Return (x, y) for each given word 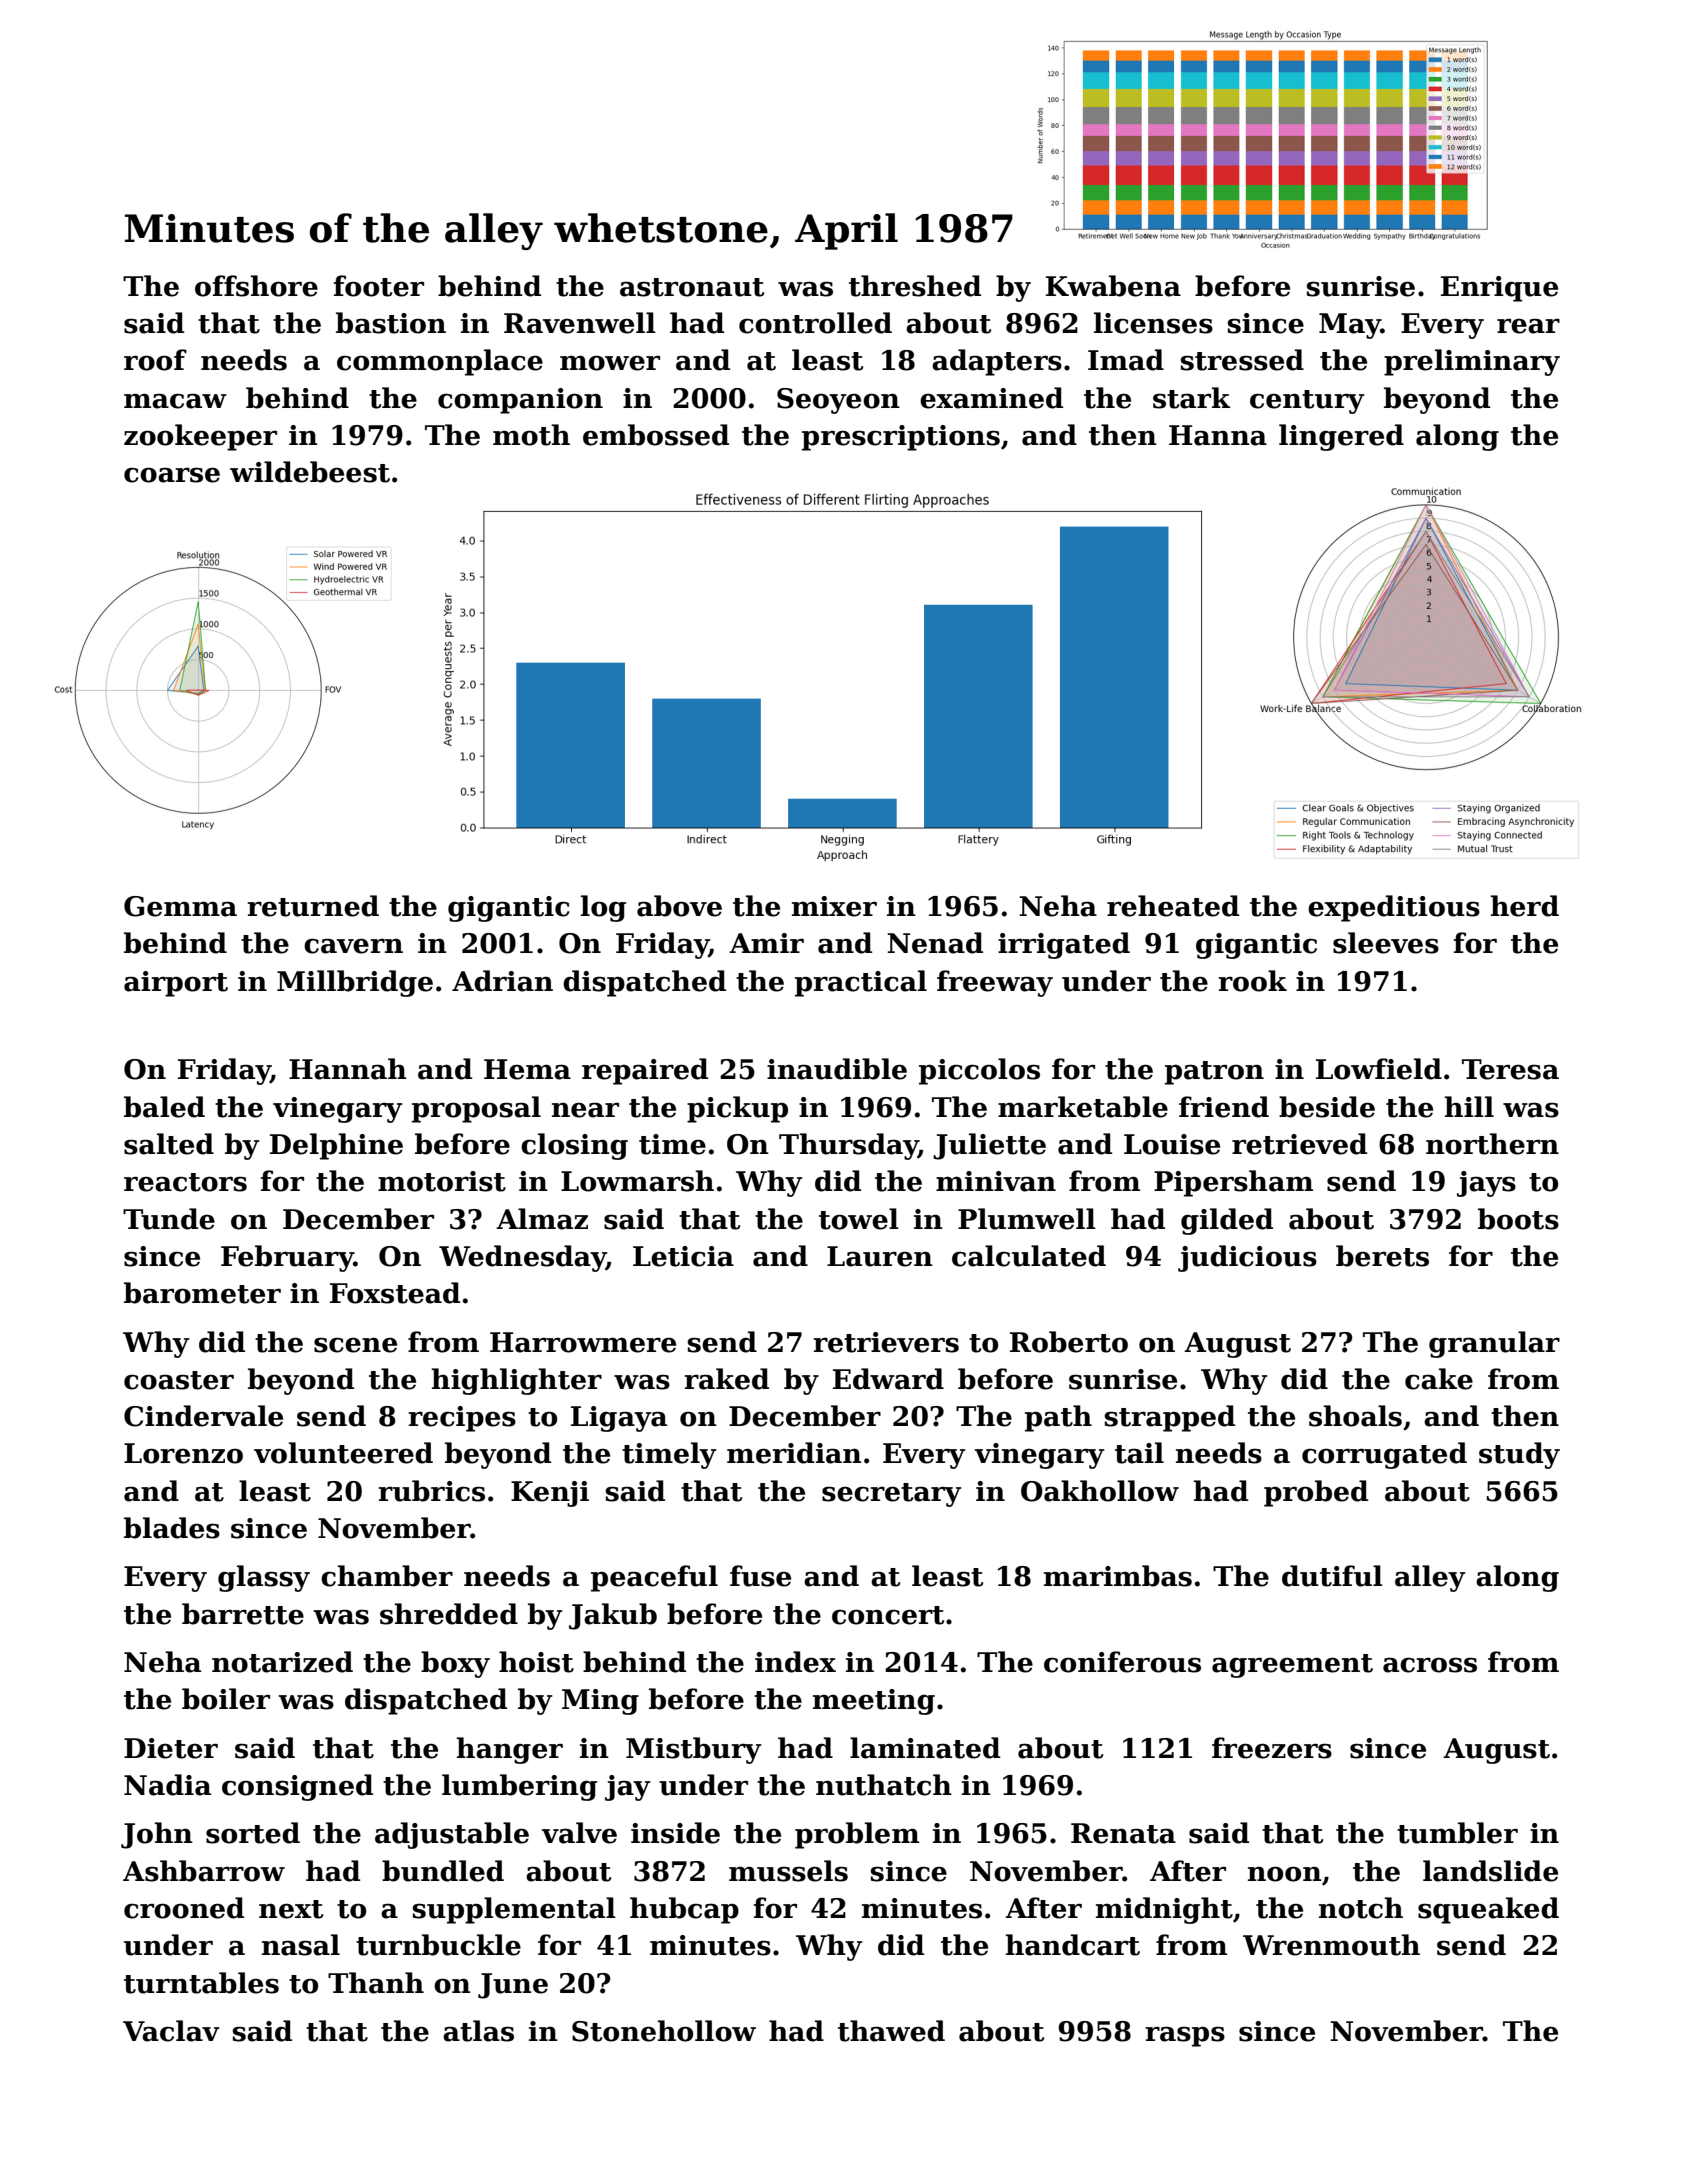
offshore (256, 286)
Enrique (1499, 289)
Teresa (1510, 1069)
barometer (202, 1293)
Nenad (935, 943)
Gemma (180, 906)
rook (1252, 981)
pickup (737, 1109)
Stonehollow (664, 2031)
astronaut (692, 287)
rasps (1185, 2036)
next (291, 1909)
